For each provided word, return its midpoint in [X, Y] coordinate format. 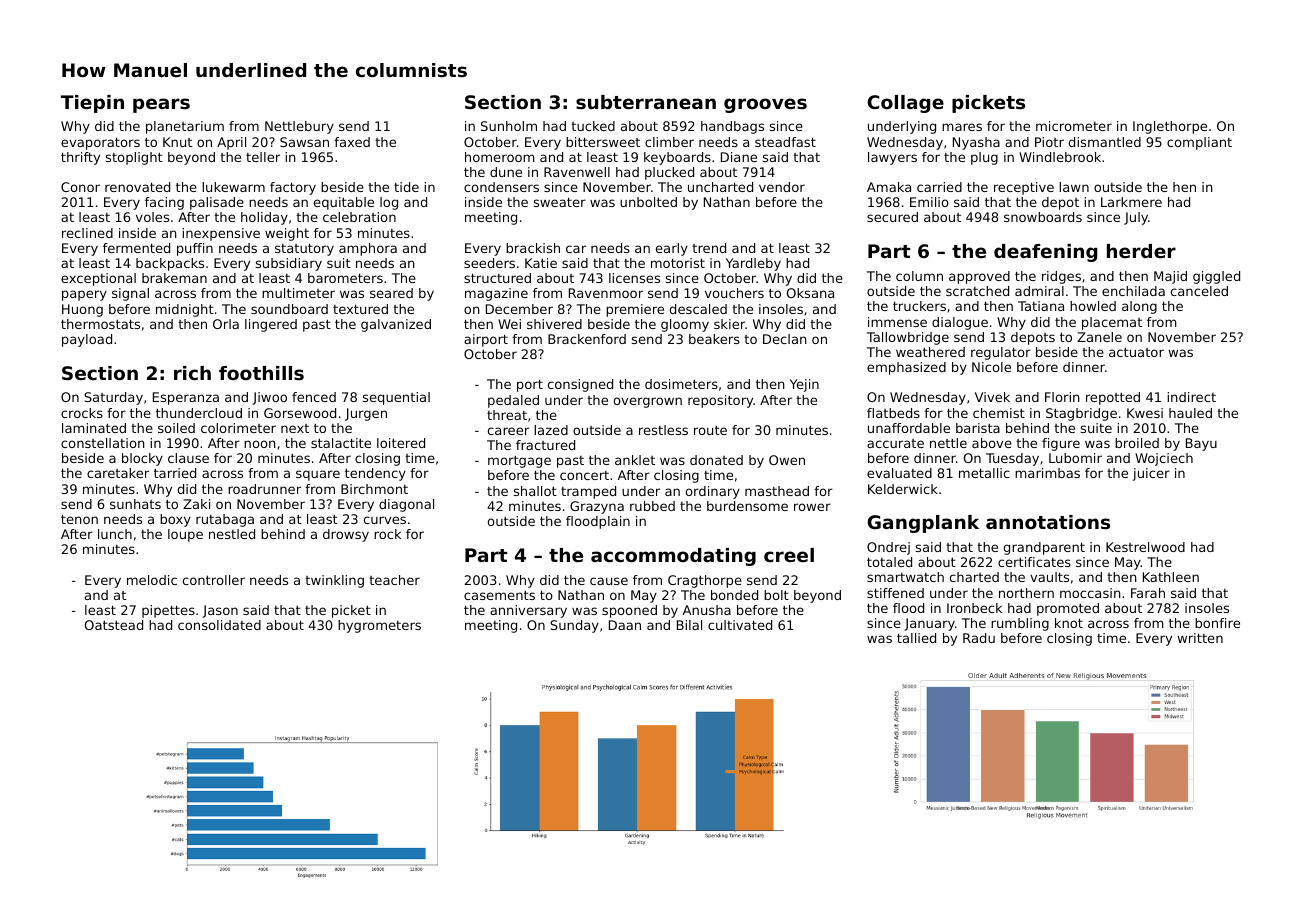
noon [260, 444]
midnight [185, 310]
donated [716, 460]
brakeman [174, 278]
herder [1141, 251]
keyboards [677, 158]
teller [263, 157]
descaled [698, 309]
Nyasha [976, 143]
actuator [1136, 352]
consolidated [219, 625]
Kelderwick [903, 489]
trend [709, 248]
